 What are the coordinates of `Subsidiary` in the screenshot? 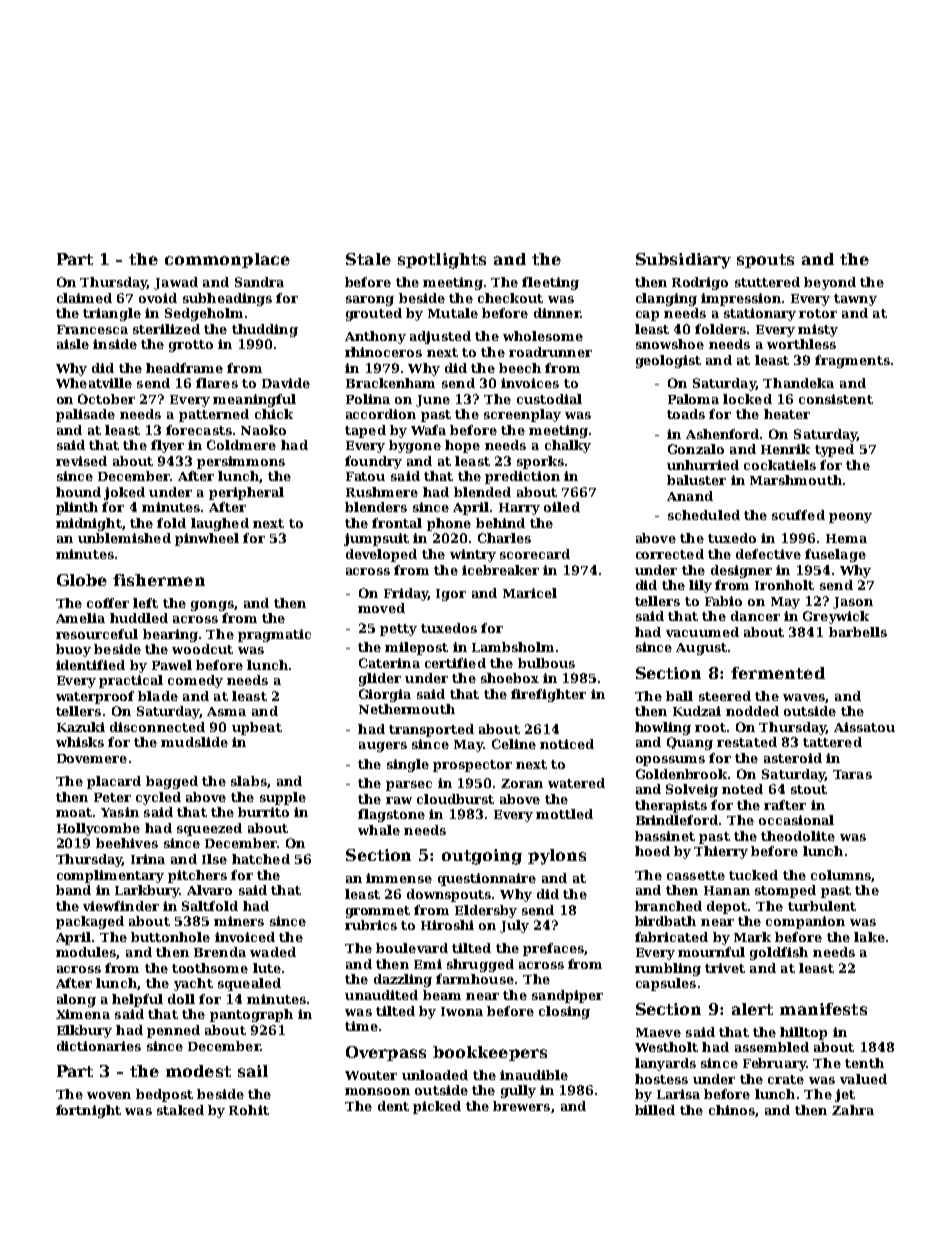 It's located at (683, 261).
